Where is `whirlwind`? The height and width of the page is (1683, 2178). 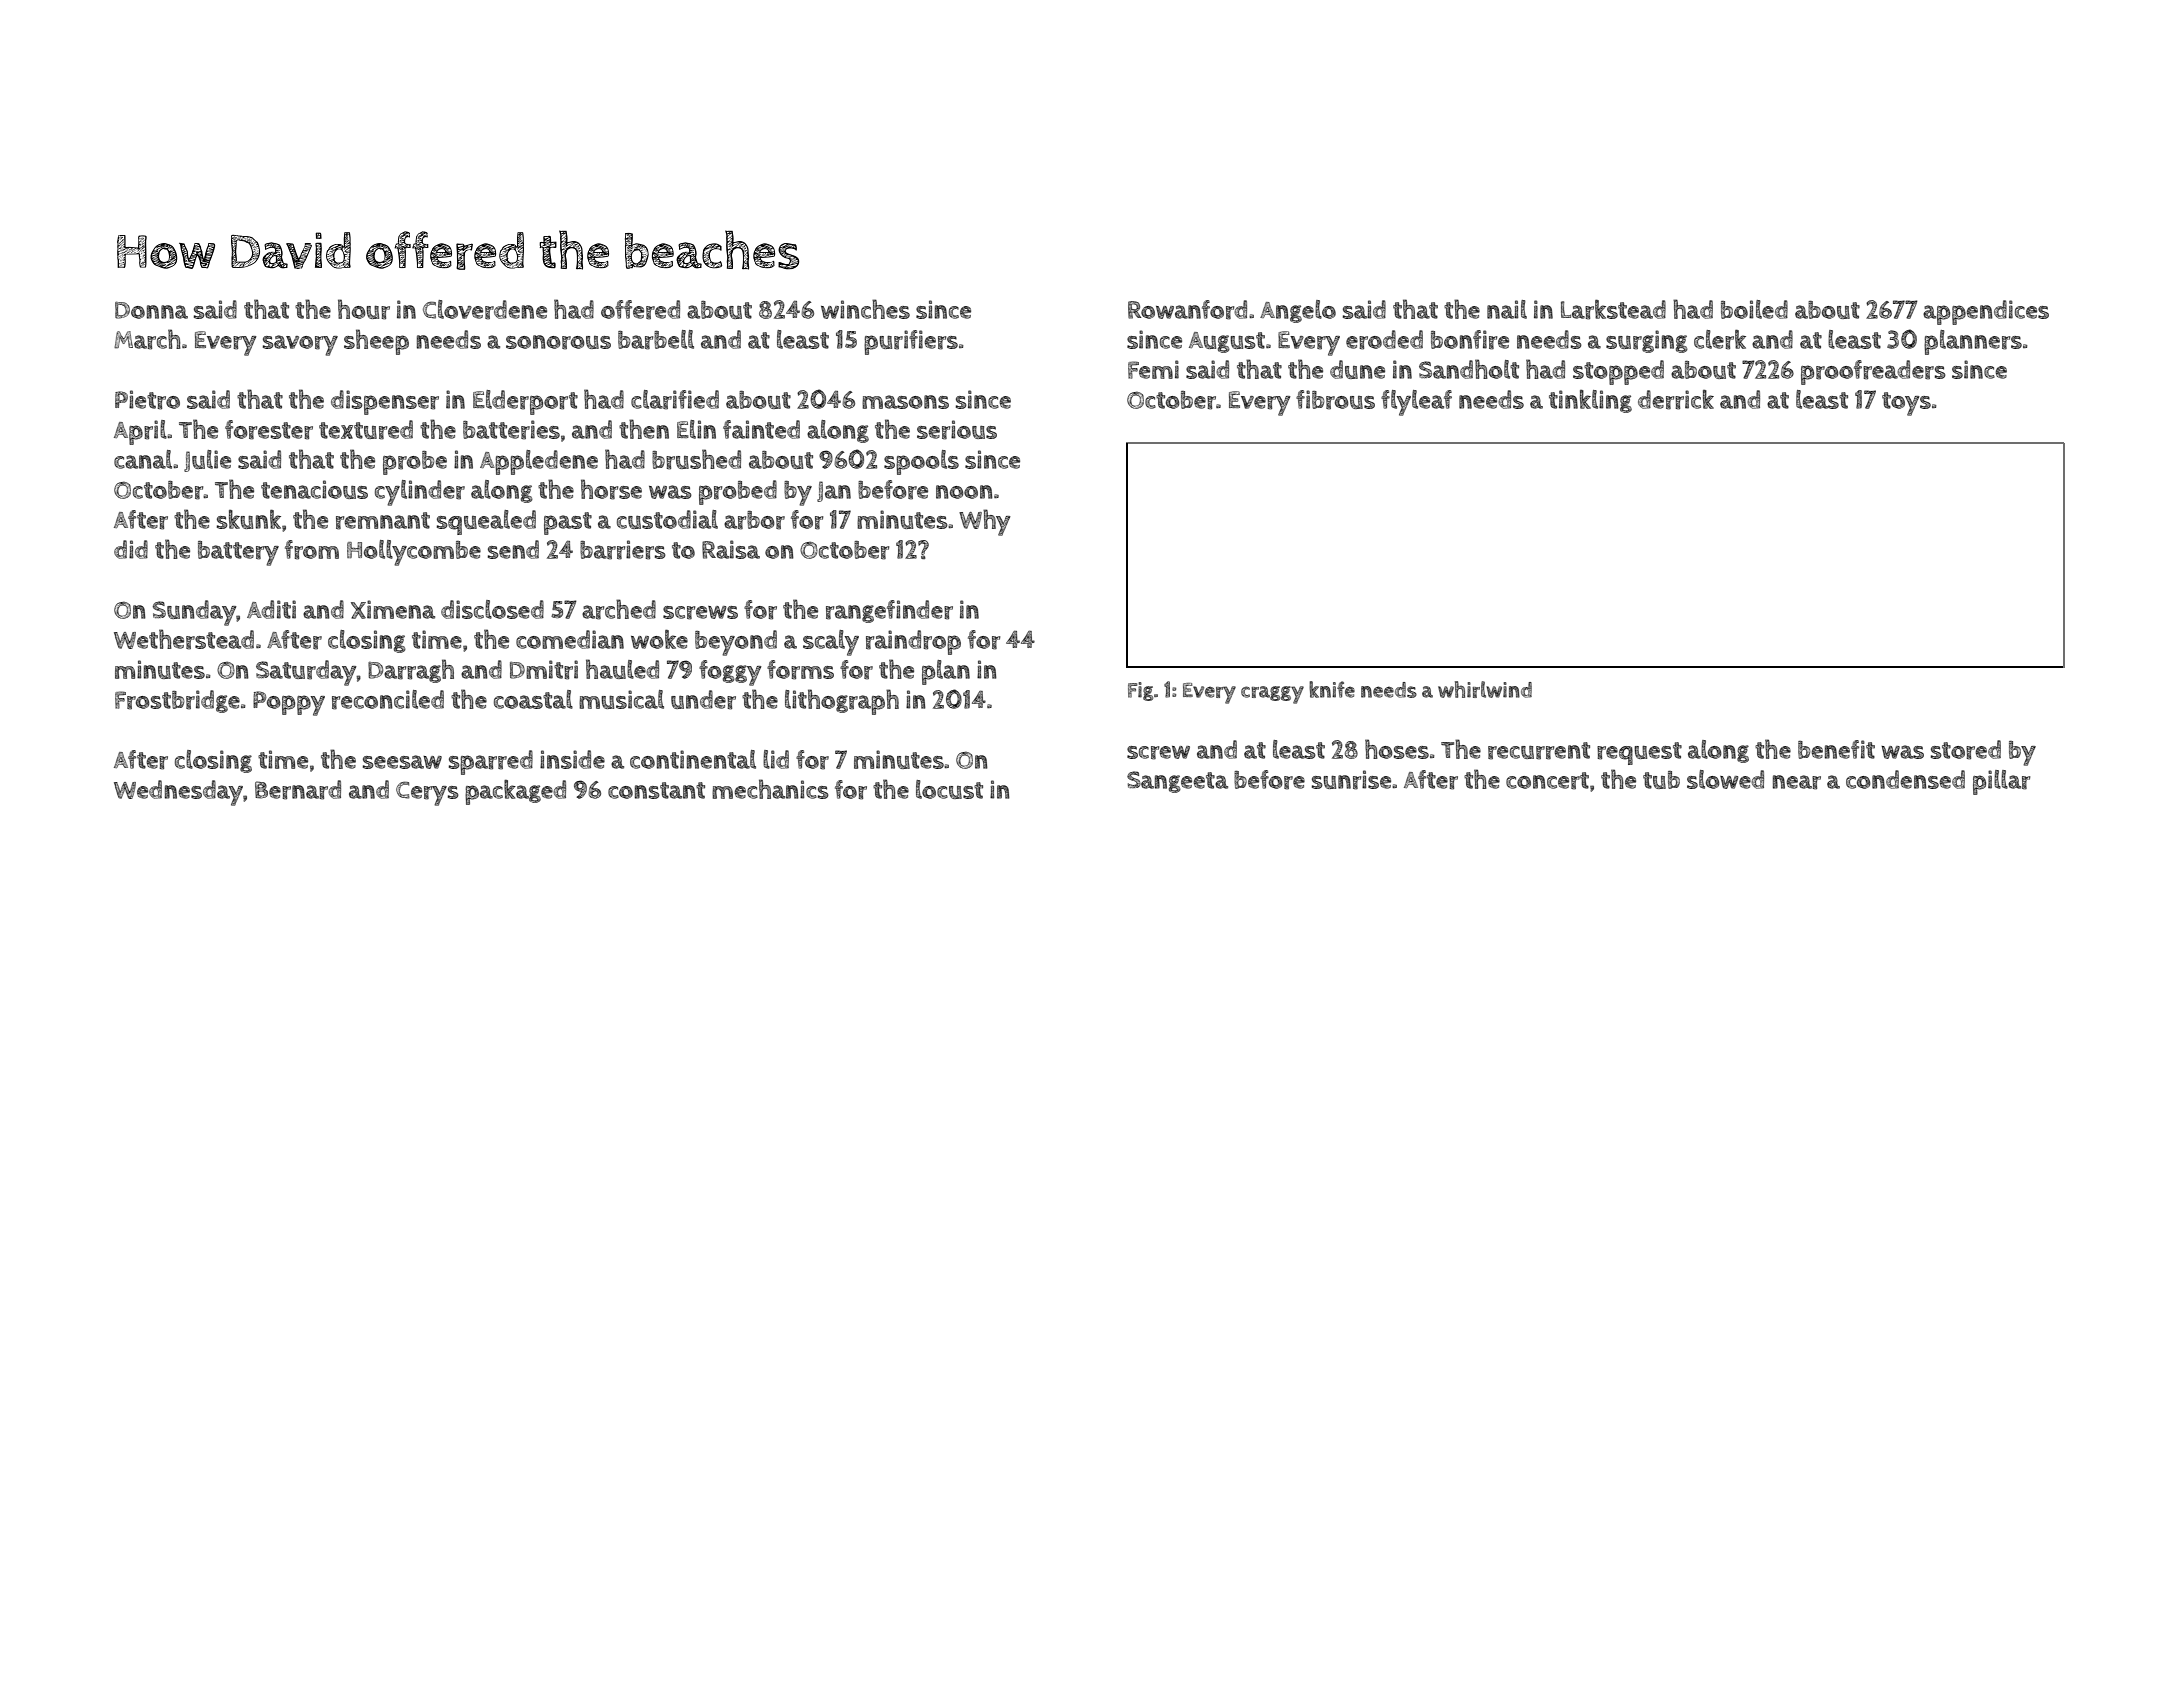 whirlwind is located at coordinates (1485, 689).
